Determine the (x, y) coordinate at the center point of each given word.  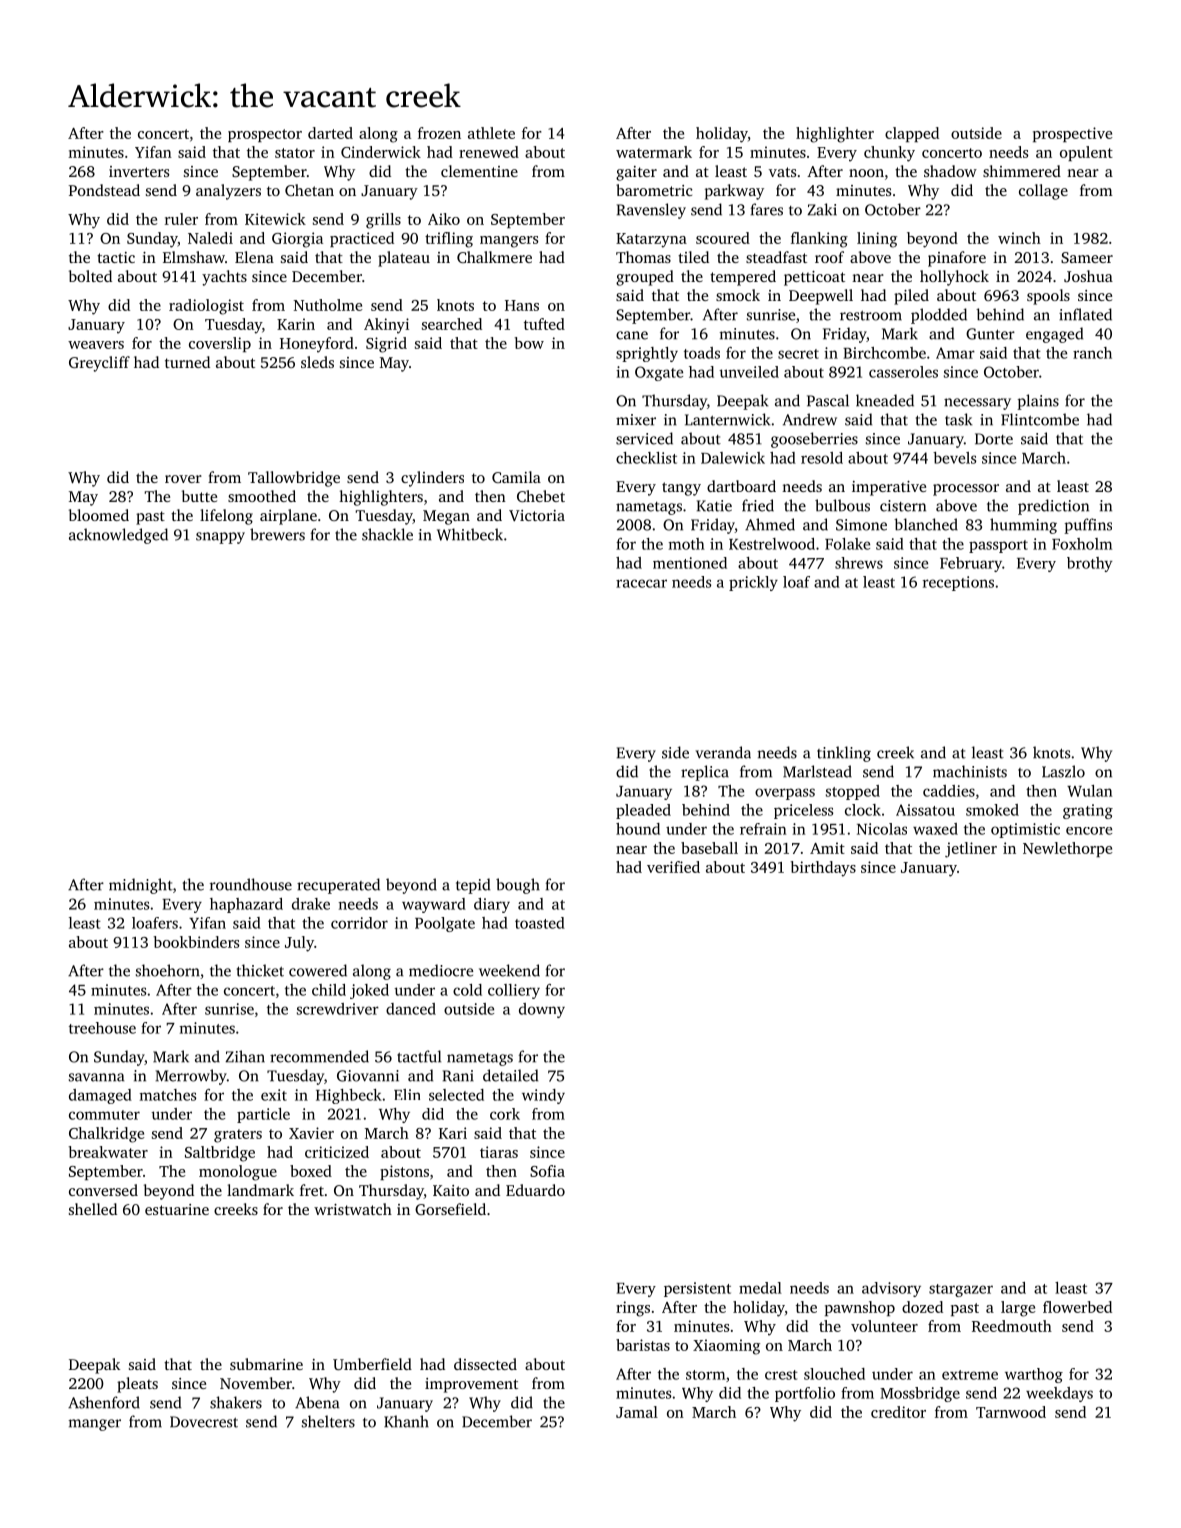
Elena (254, 257)
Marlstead (817, 771)
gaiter (636, 173)
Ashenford (104, 1402)
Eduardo (535, 1190)
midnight (141, 886)
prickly (753, 583)
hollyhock (954, 278)
